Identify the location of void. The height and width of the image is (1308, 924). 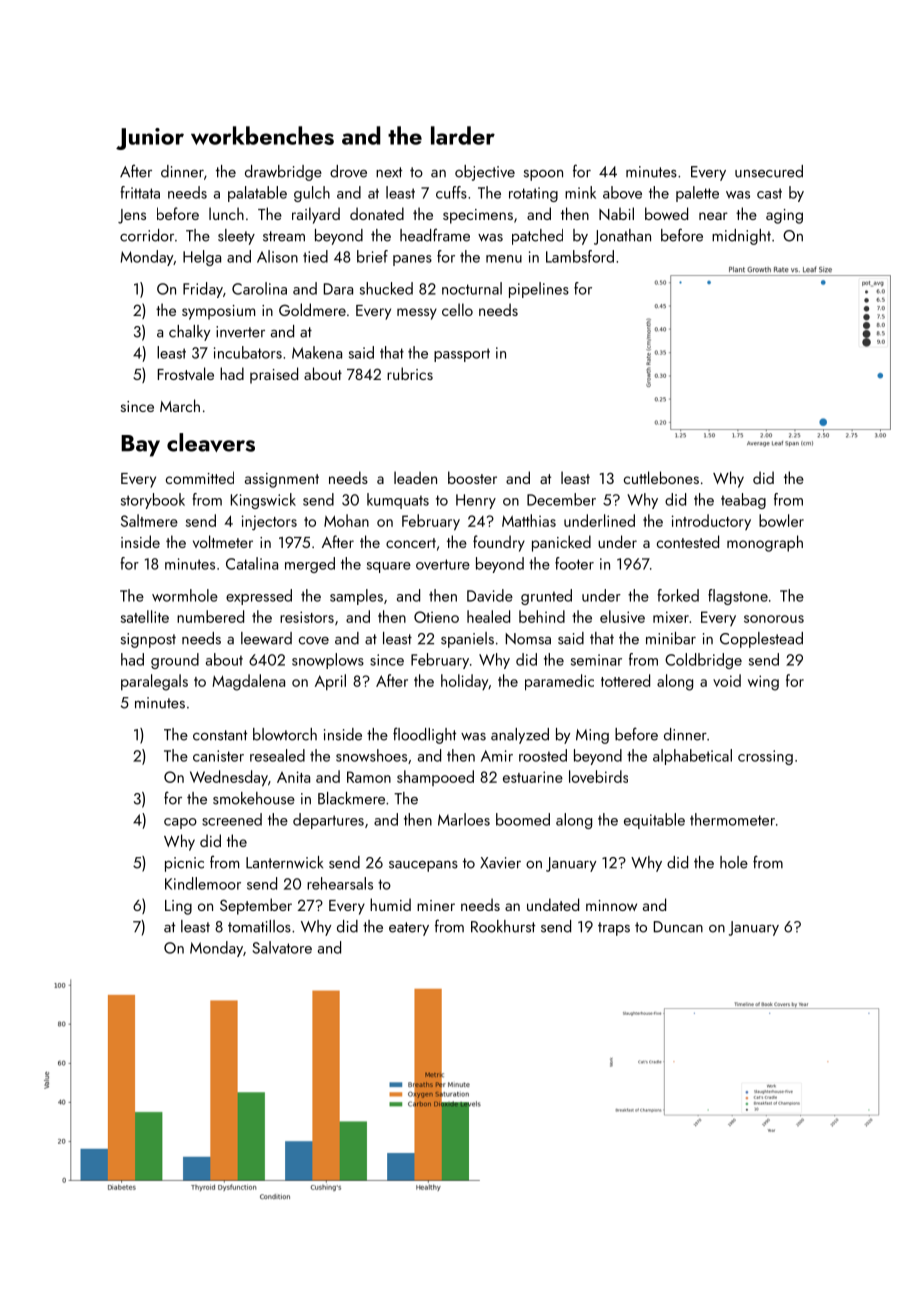
(727, 680).
